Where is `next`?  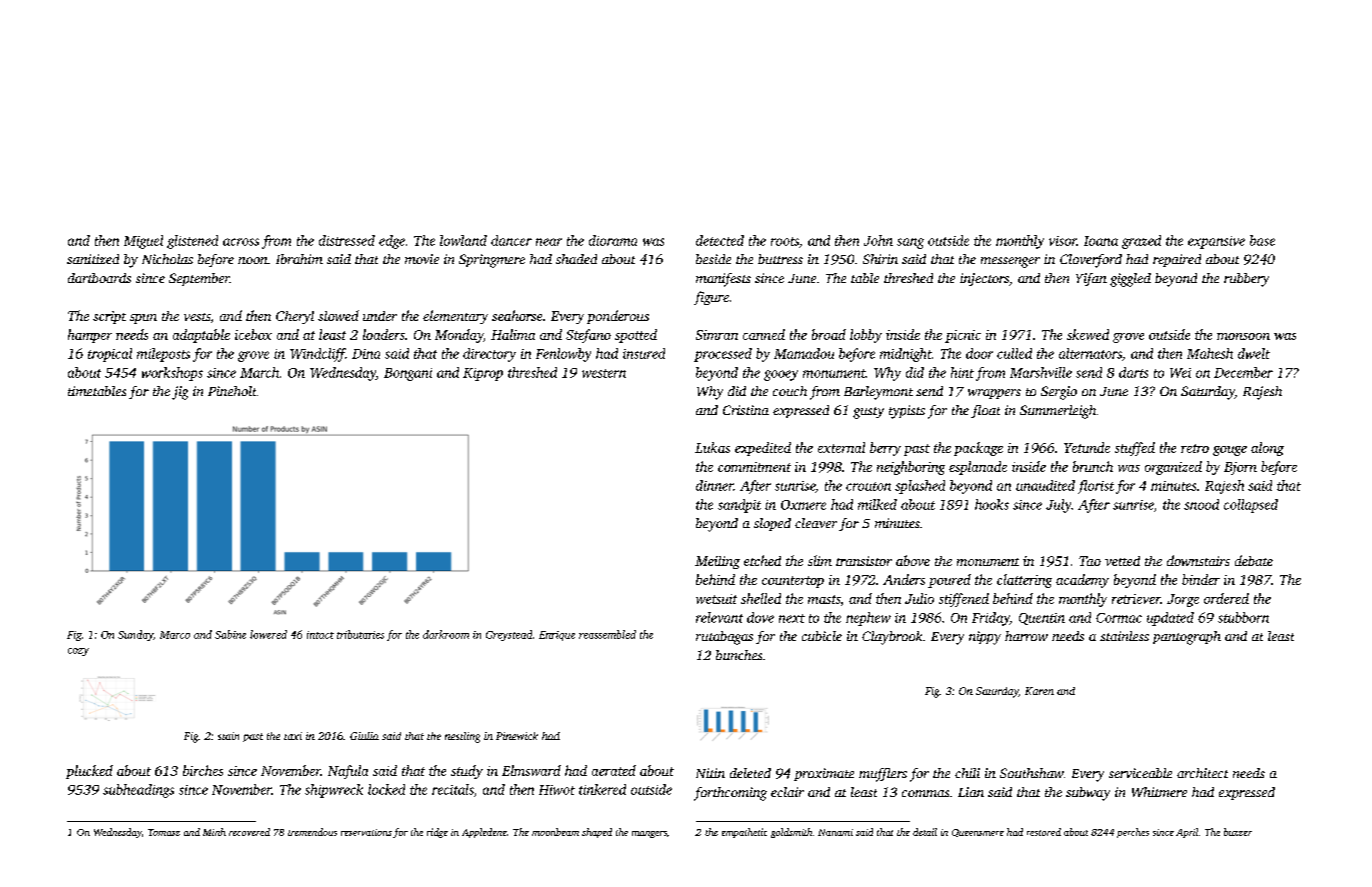
next is located at coordinates (792, 618).
